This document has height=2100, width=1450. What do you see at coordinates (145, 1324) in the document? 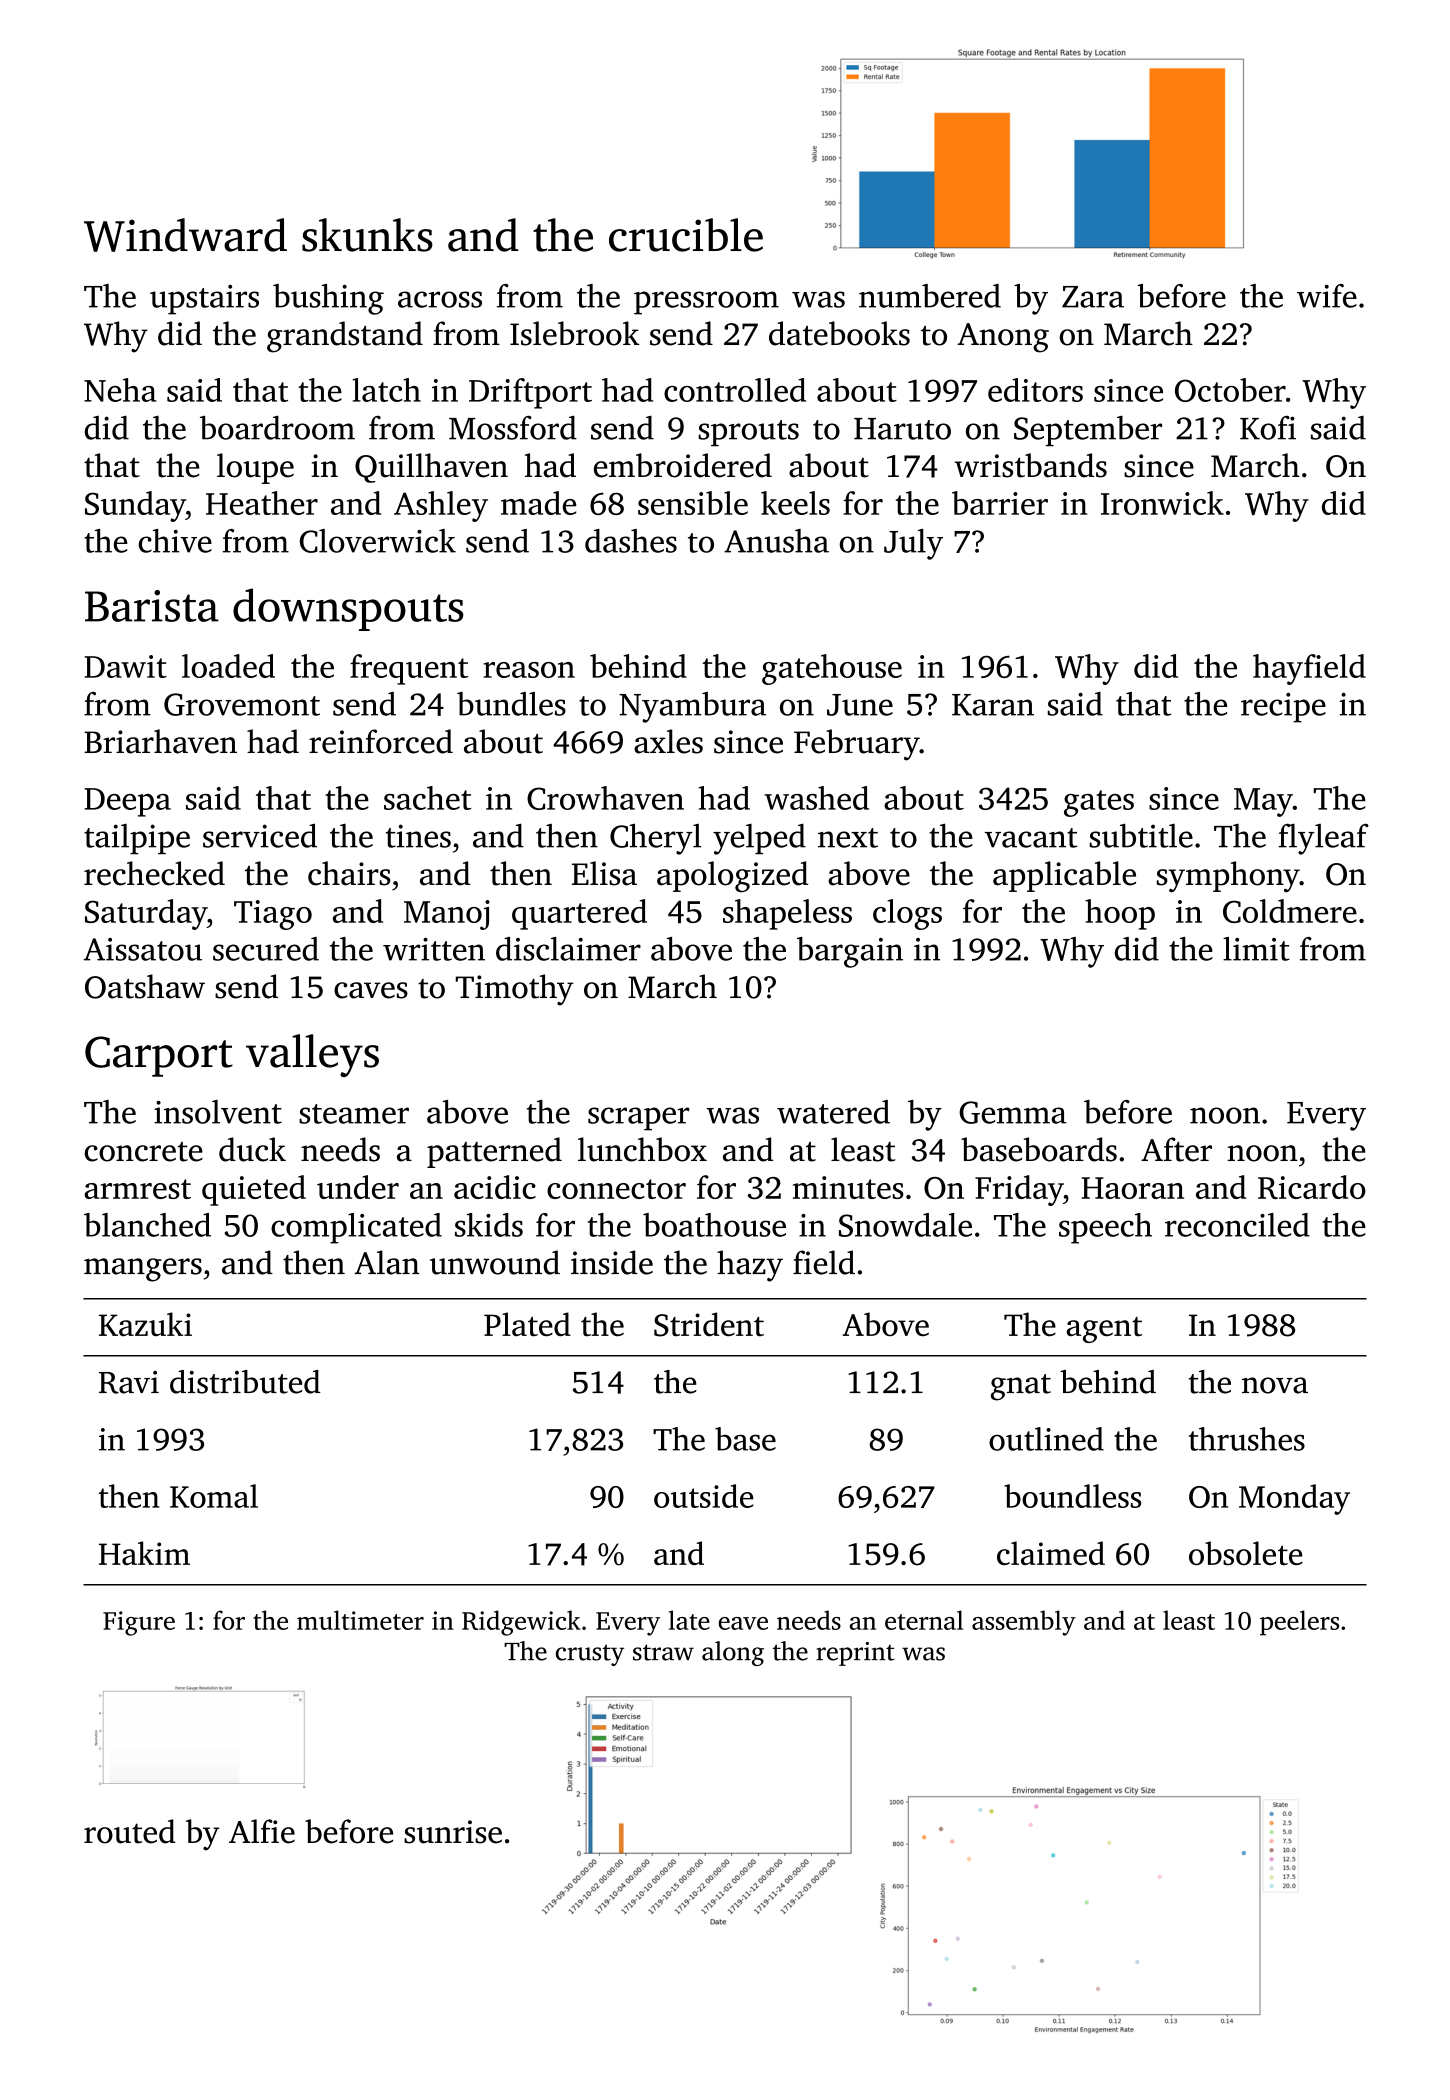
I see `Kazuki` at bounding box center [145, 1324].
